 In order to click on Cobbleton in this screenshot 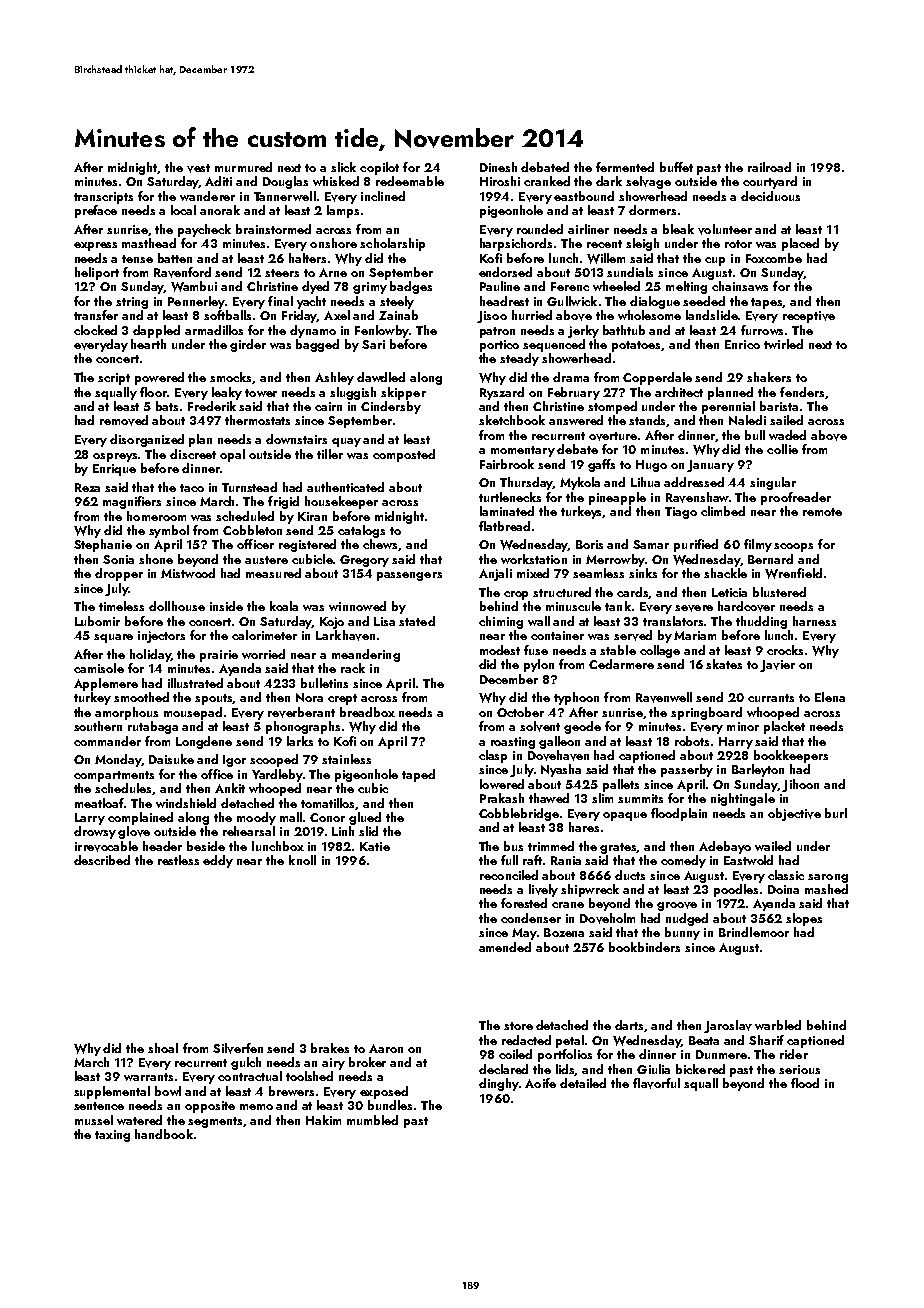, I will do `click(252, 530)`.
